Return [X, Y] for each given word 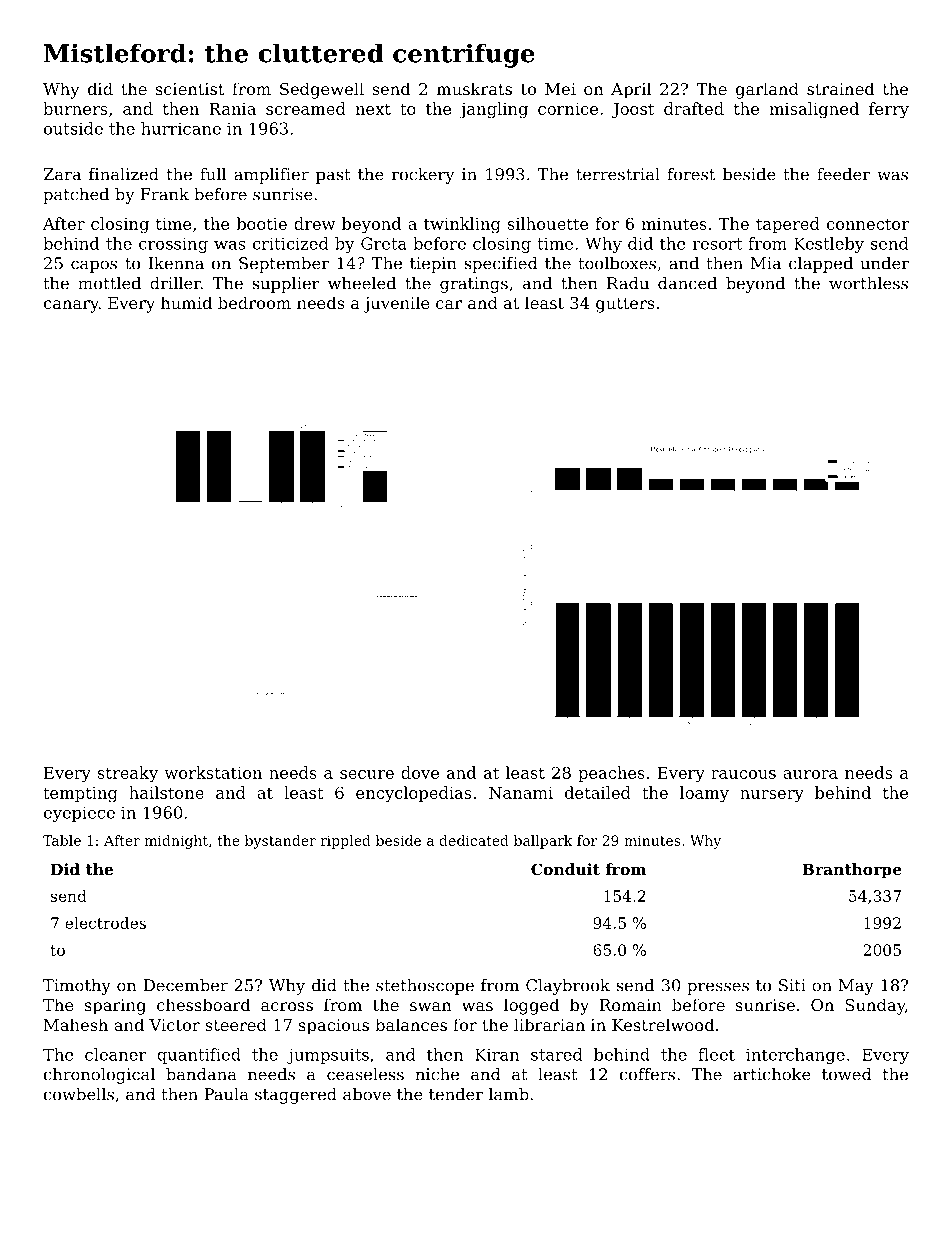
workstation [213, 772]
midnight [176, 842]
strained [840, 88]
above [367, 1094]
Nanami [521, 793]
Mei [560, 89]
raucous [743, 774]
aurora [810, 774]
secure [367, 774]
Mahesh [76, 1024]
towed [847, 1074]
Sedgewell [322, 90]
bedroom [254, 302]
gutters [625, 305]
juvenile [396, 304]
